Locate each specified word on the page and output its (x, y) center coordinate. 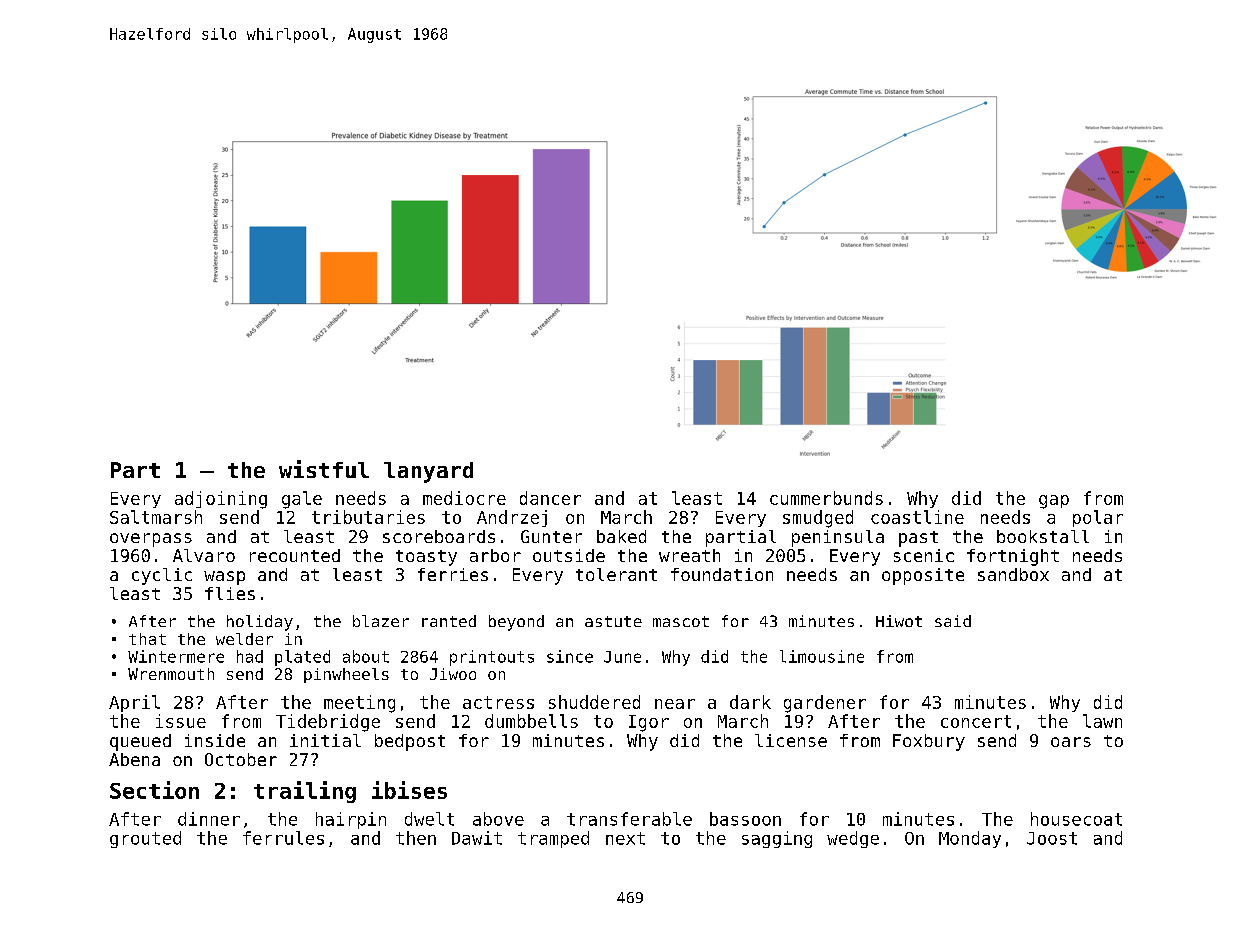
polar (1098, 518)
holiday (260, 623)
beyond (516, 623)
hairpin (351, 820)
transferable (629, 819)
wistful (324, 469)
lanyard (428, 472)
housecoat (1076, 819)
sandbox (1013, 574)
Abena (134, 759)
